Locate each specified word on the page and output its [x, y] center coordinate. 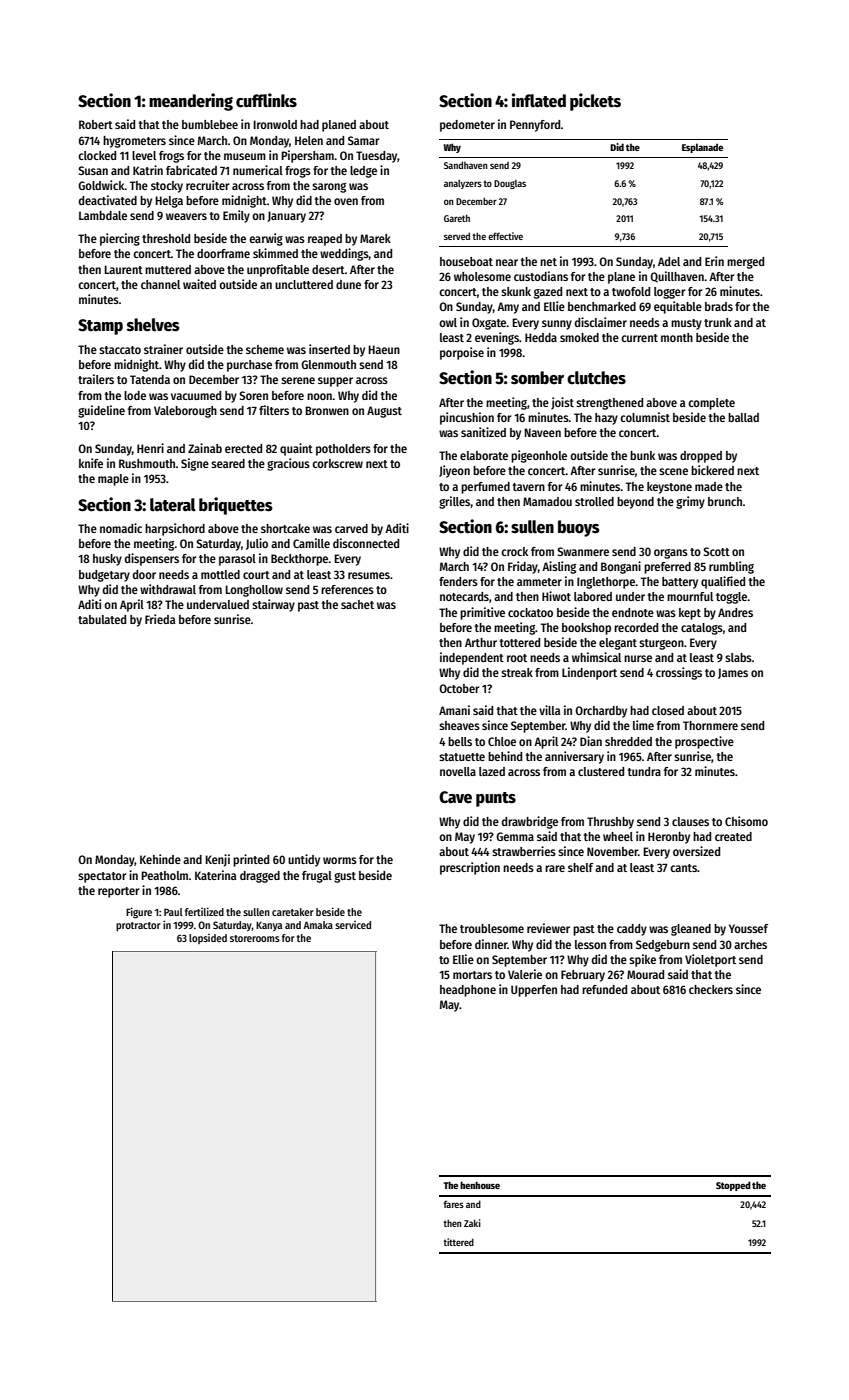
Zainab [205, 448]
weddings [344, 254]
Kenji [217, 860]
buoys [579, 528]
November [612, 851]
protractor [138, 926]
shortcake [285, 528]
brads [719, 306]
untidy [304, 860]
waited [199, 284]
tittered [458, 1242]
